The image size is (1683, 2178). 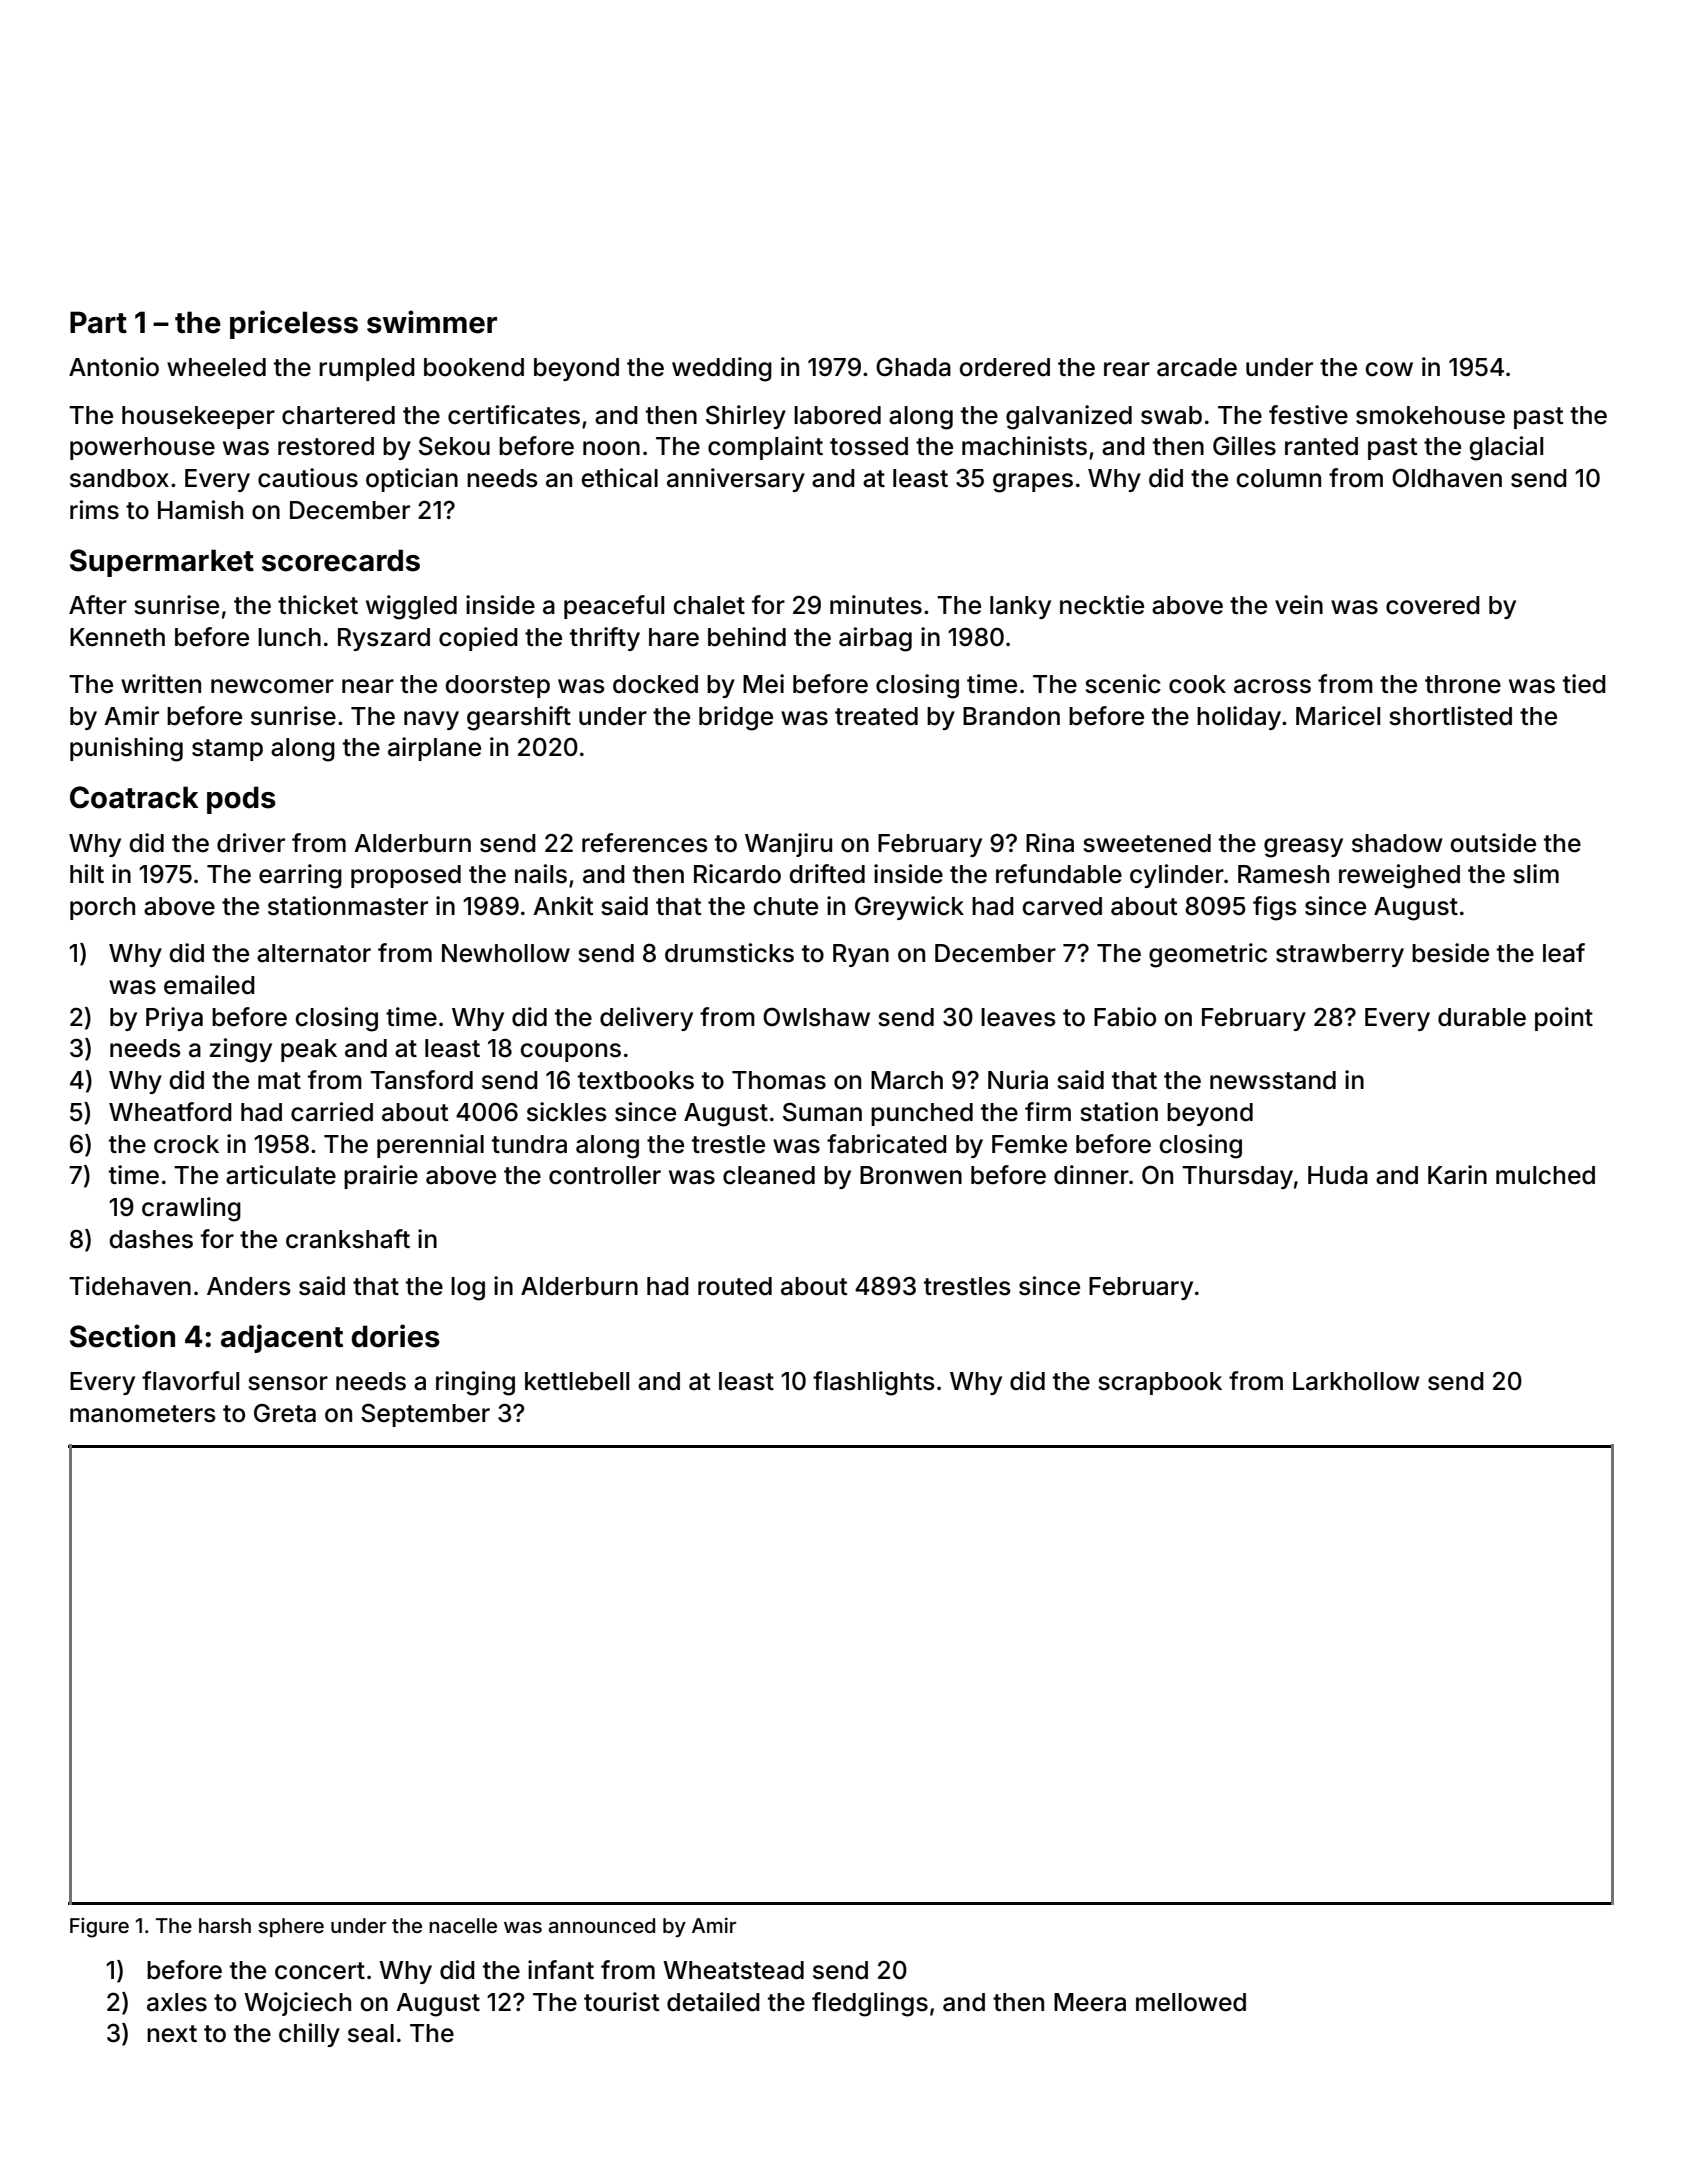 What do you see at coordinates (506, 953) in the screenshot?
I see `Newhollow` at bounding box center [506, 953].
